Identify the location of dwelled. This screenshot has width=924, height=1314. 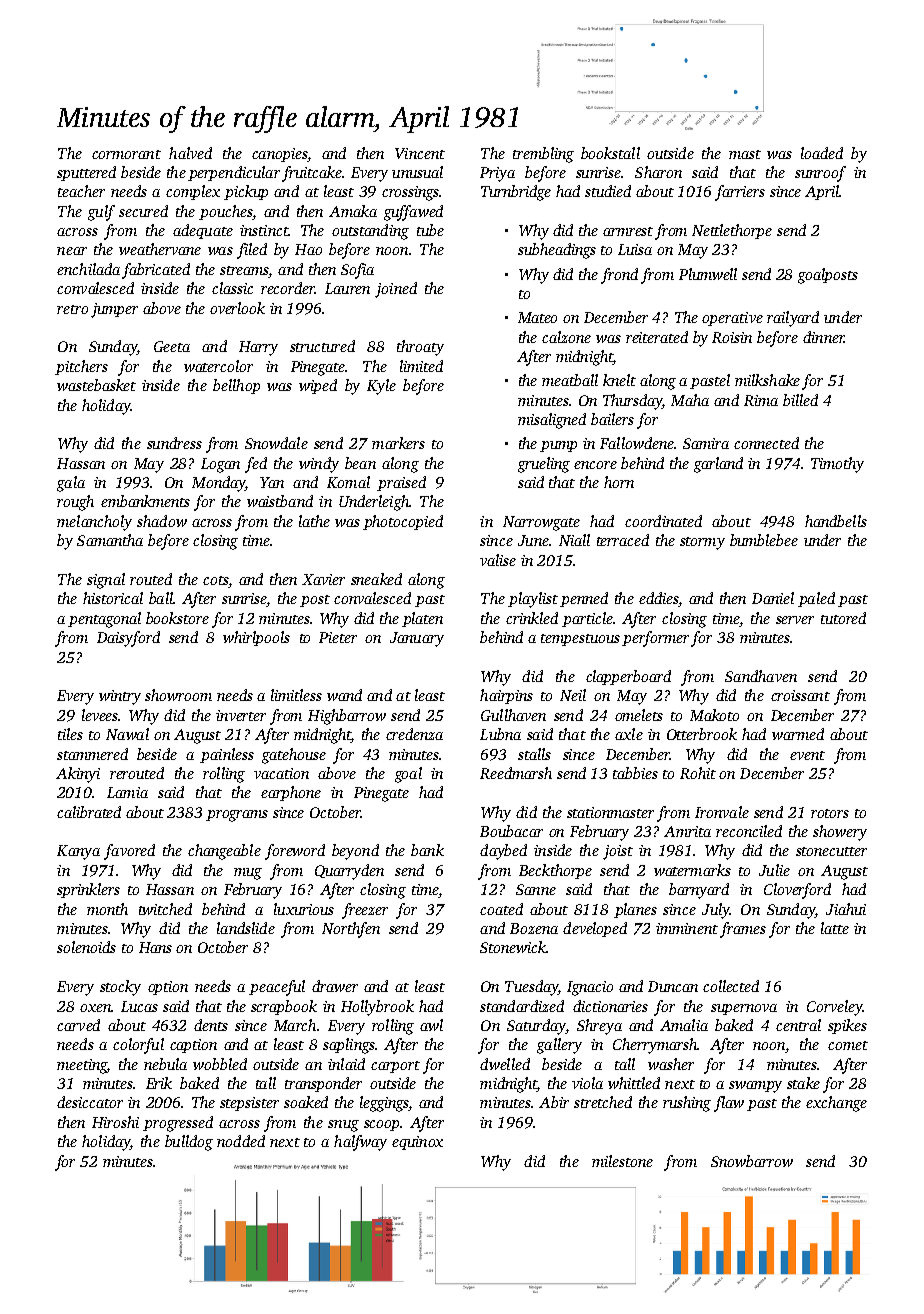
(505, 1064).
